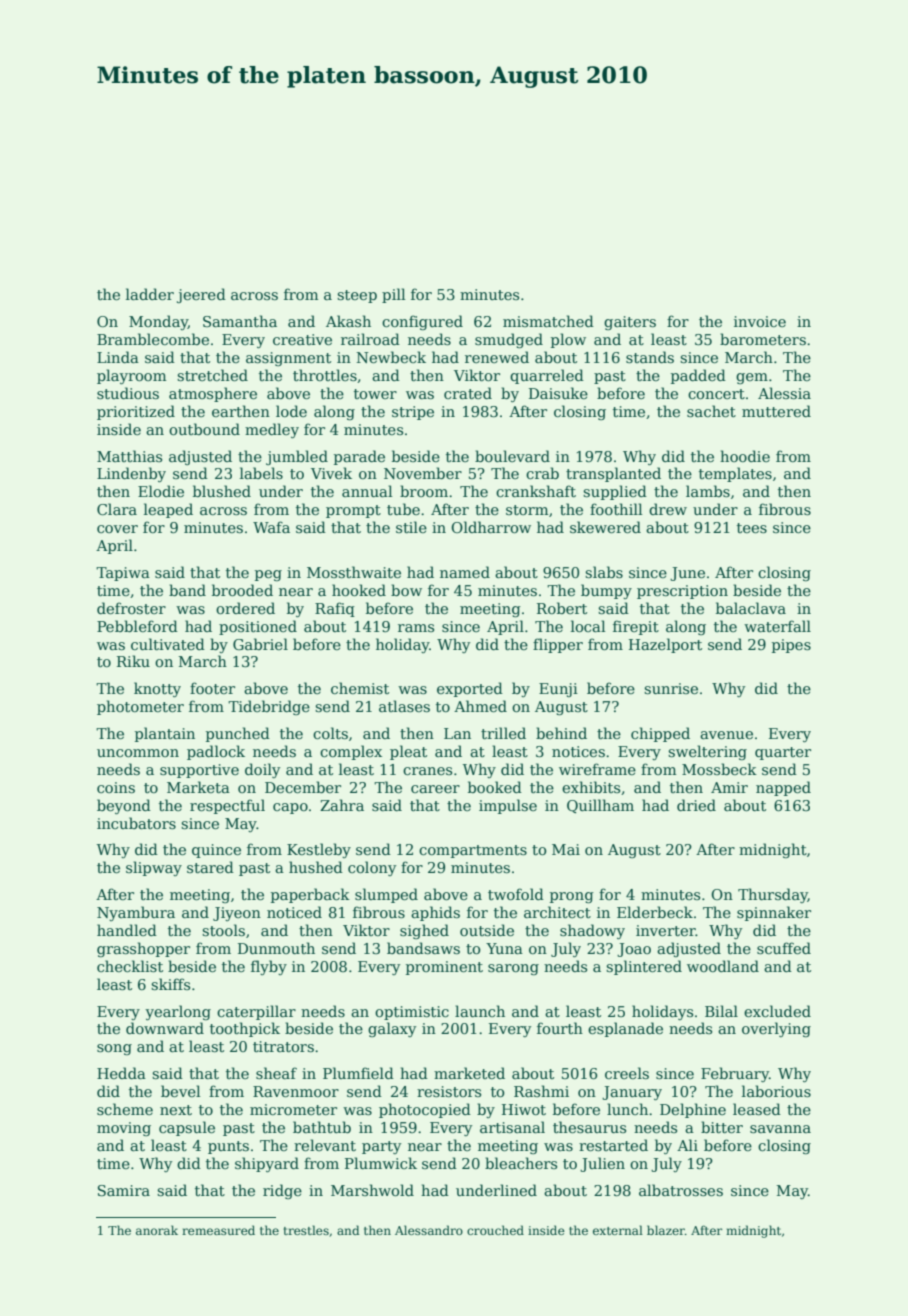  Describe the element at coordinates (780, 1129) in the page. I see `savanna` at that location.
